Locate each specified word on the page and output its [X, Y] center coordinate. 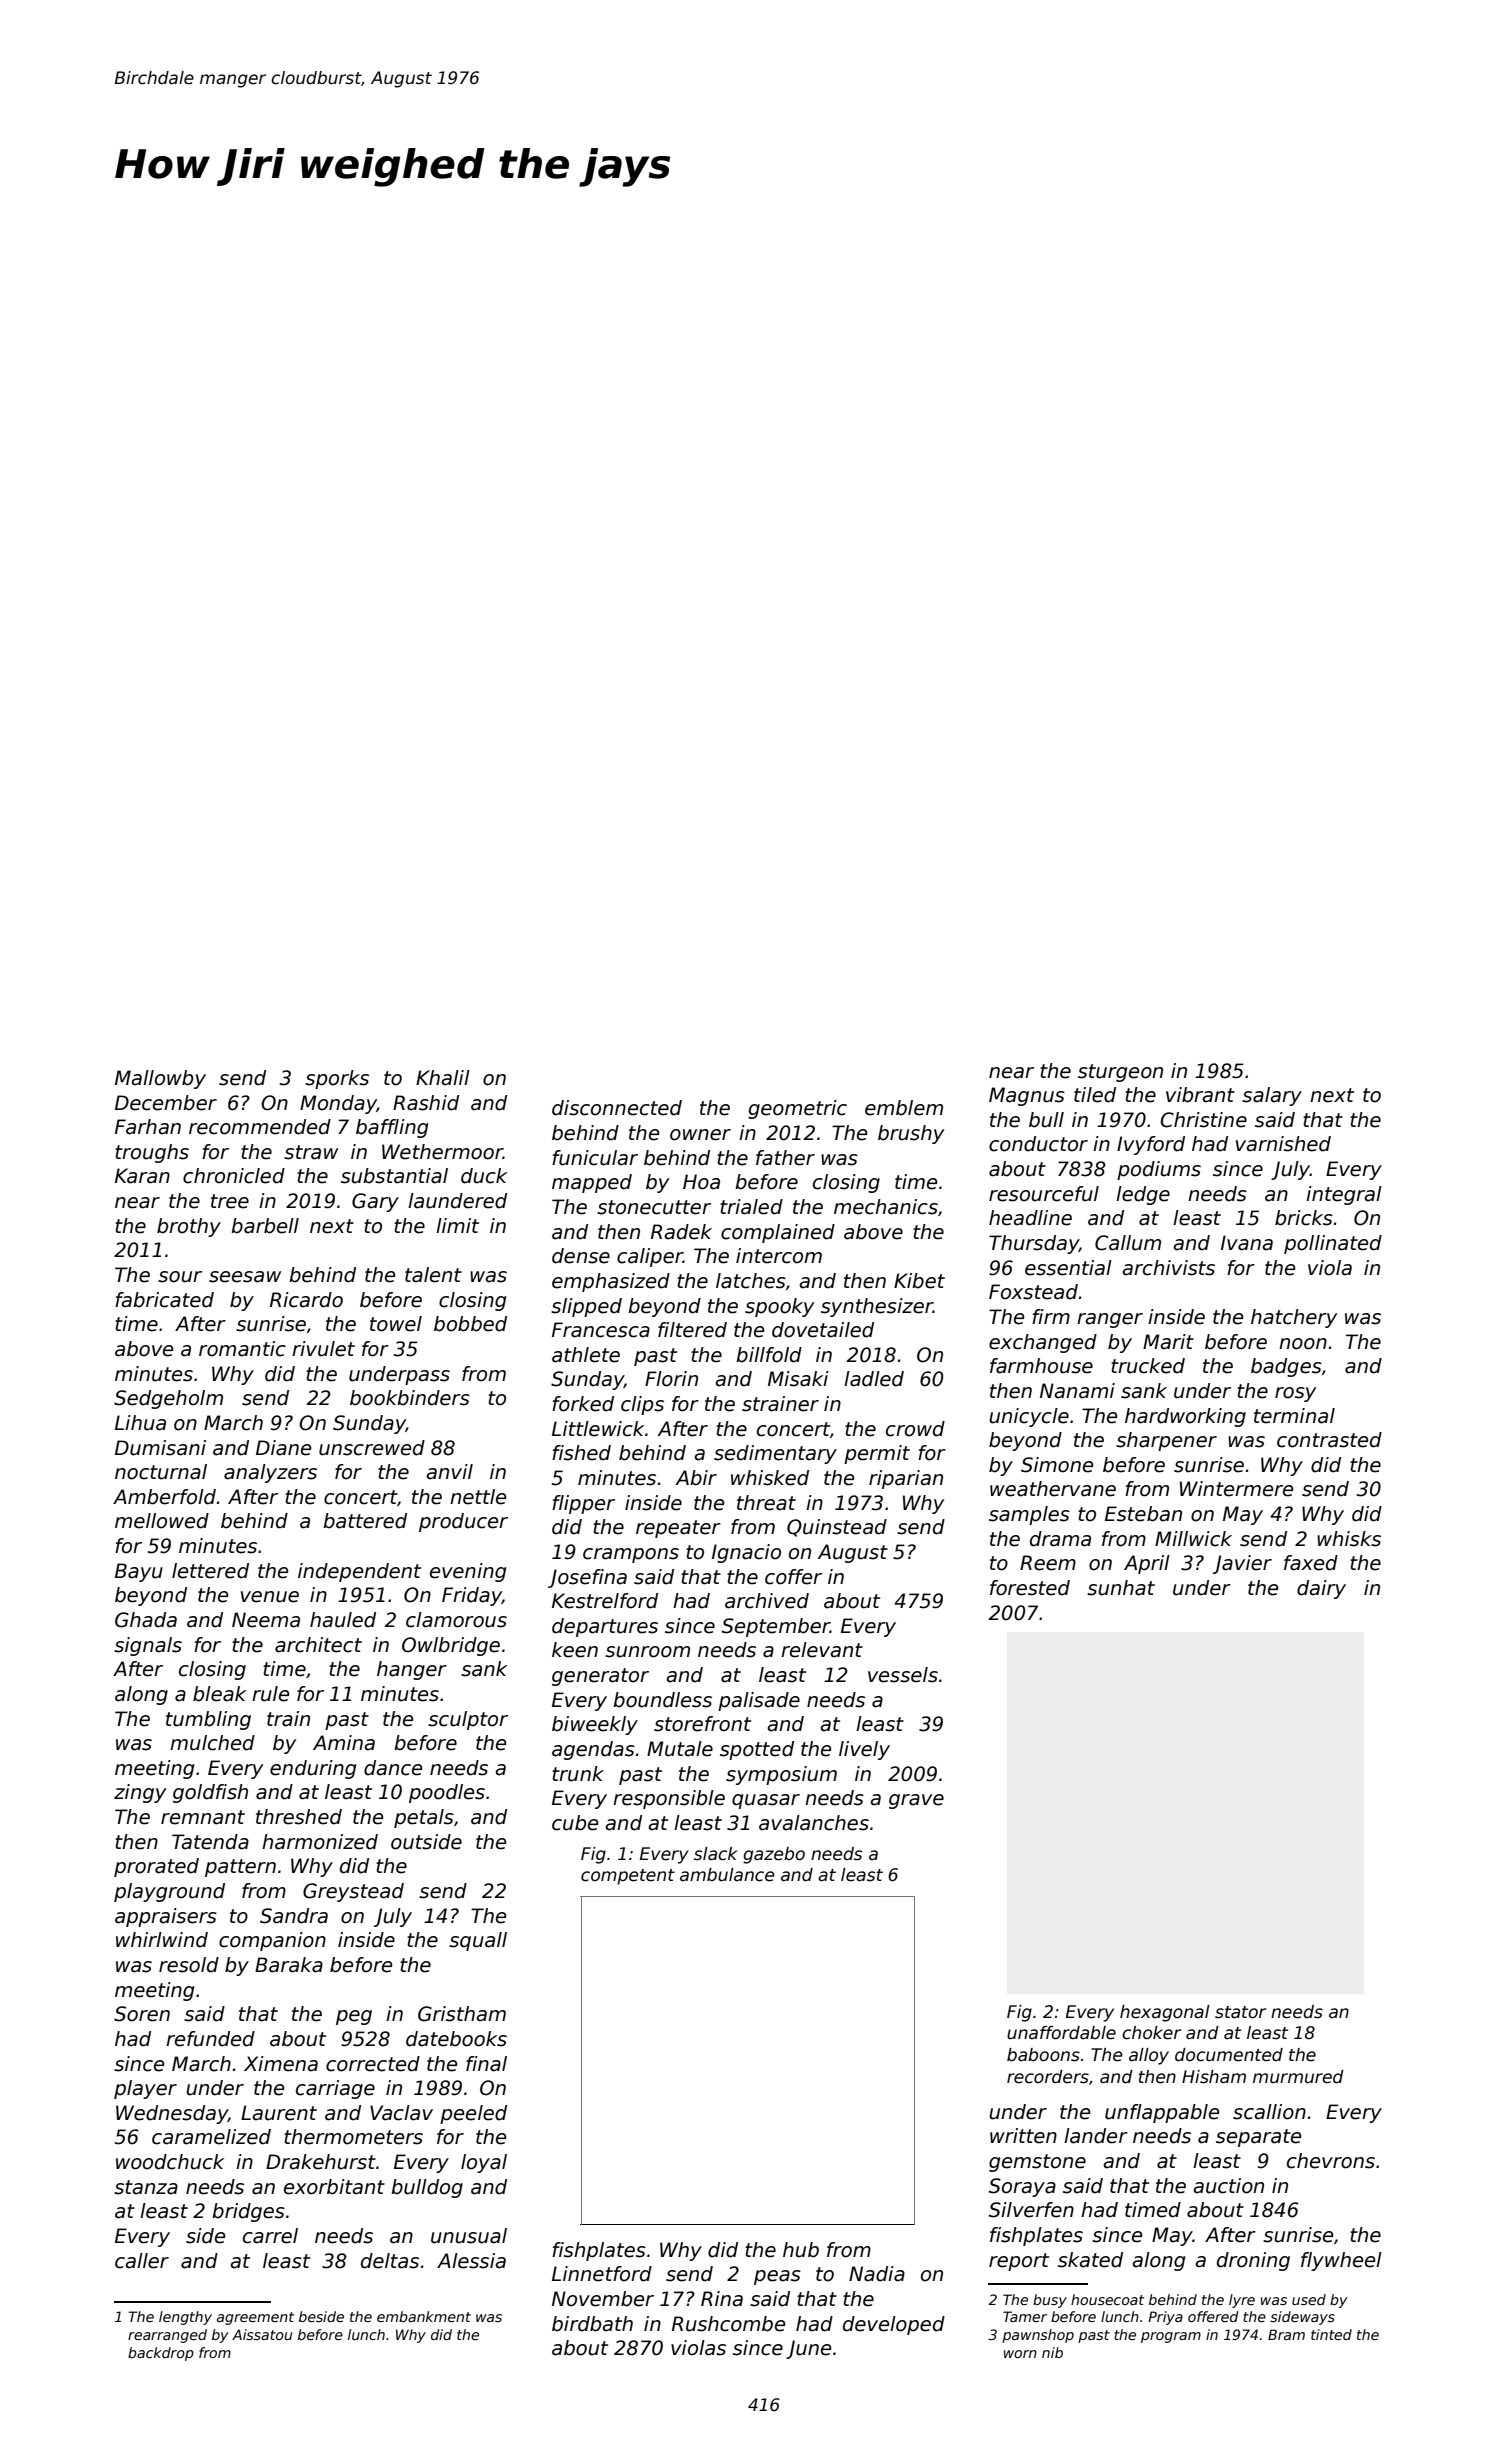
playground [169, 1892]
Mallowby [160, 1079]
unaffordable [1061, 2033]
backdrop [161, 2354]
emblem [904, 1108]
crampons [631, 1555]
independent [359, 1572]
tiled [1095, 1095]
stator [1240, 2012]
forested [1030, 1588]
